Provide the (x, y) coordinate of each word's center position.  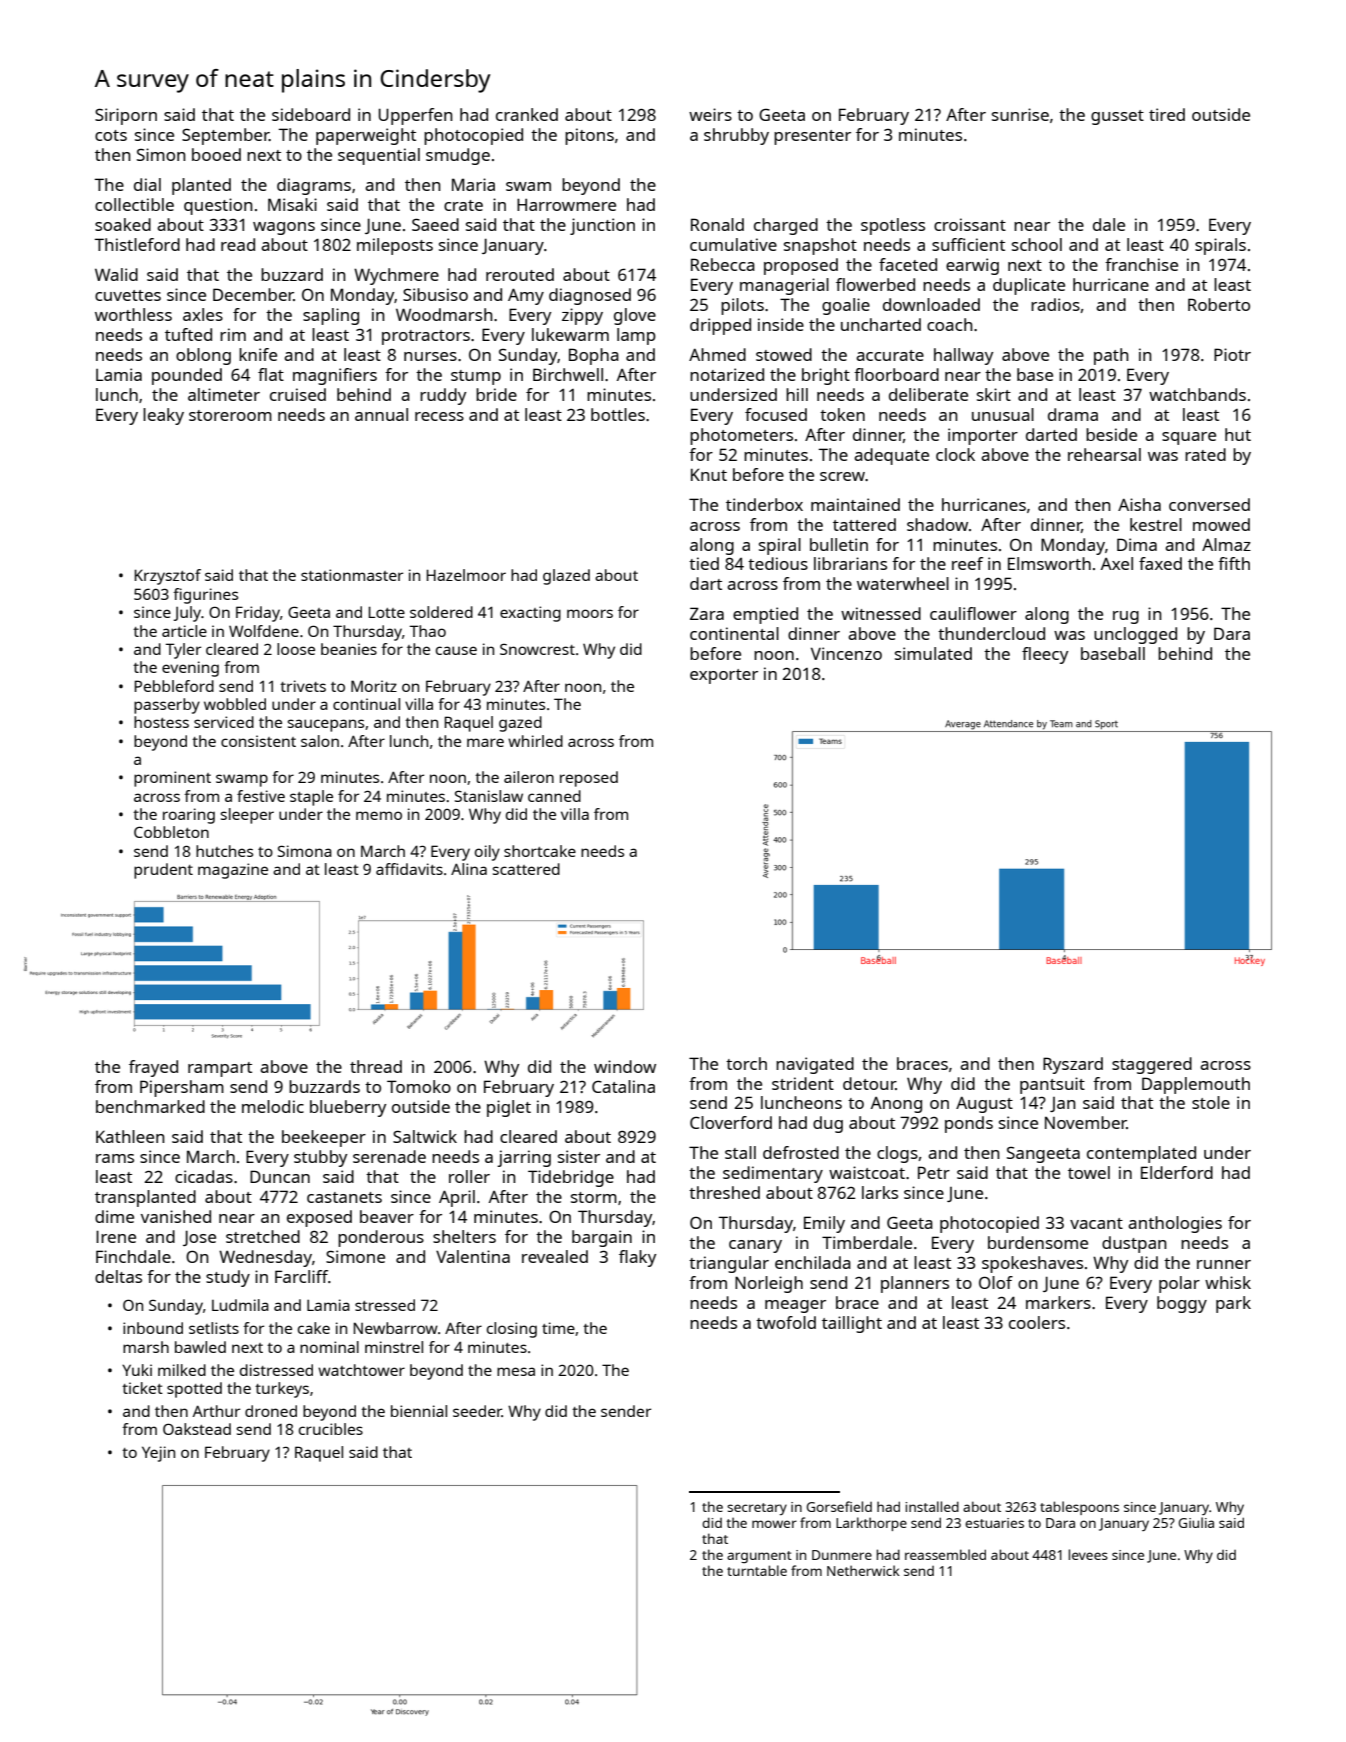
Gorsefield (839, 1506)
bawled (200, 1347)
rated (1205, 454)
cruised (298, 394)
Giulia (1196, 1522)
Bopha (594, 356)
